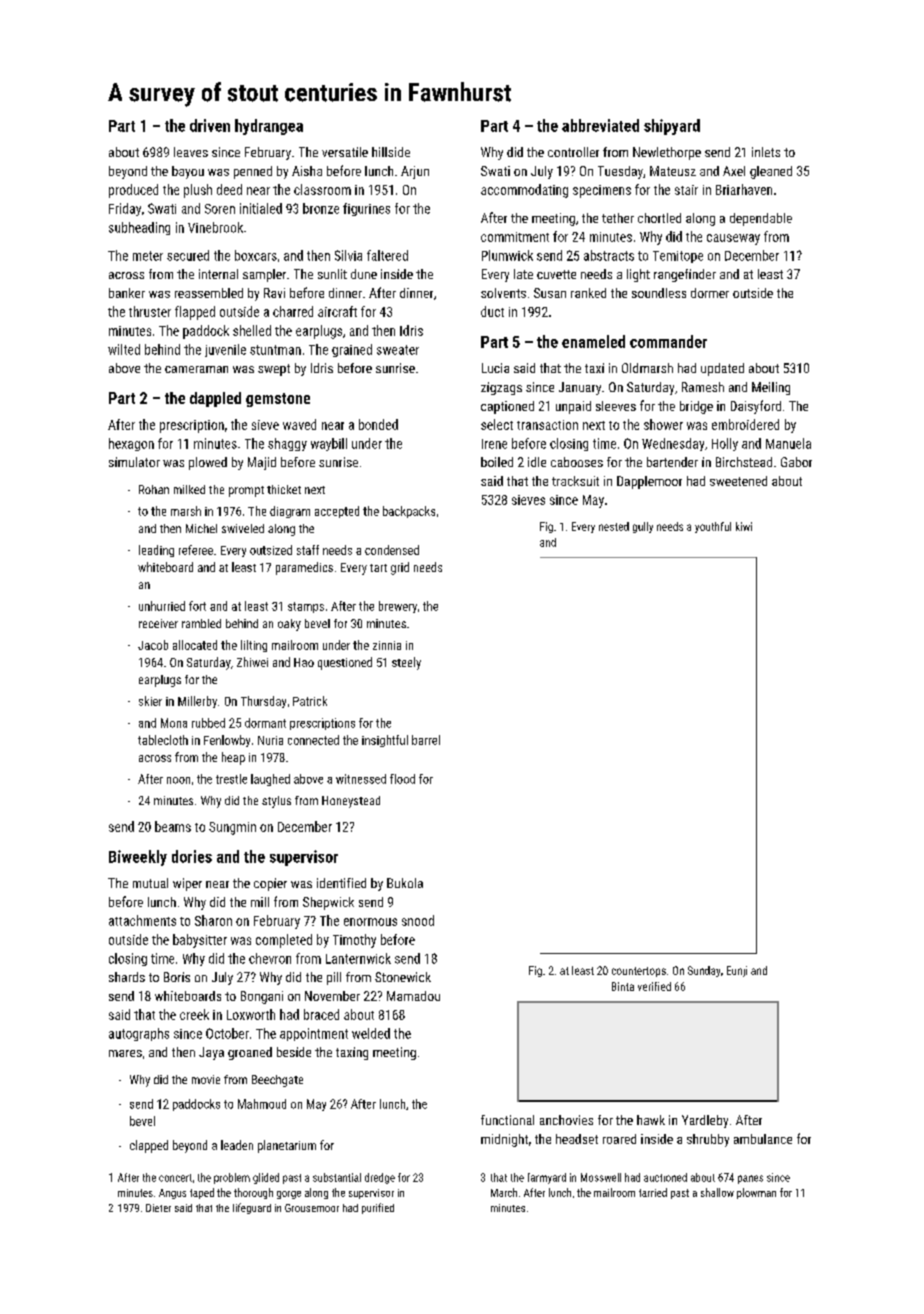 This image has height=1314, width=924. Describe the element at coordinates (370, 922) in the image. I see `enormous` at that location.
